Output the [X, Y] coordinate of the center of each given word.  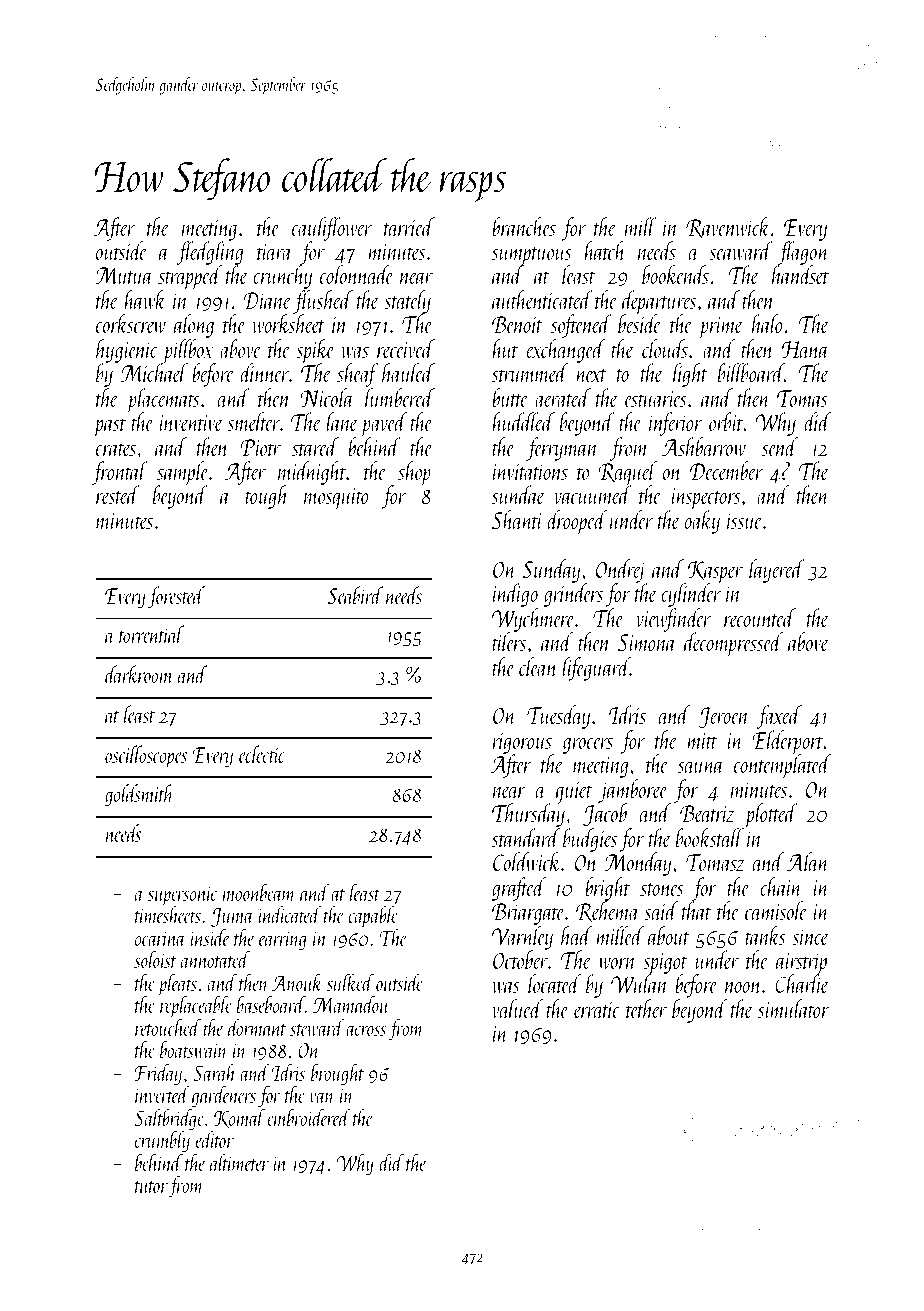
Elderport [788, 742]
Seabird [355, 595]
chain [781, 886]
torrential [151, 634]
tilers [509, 641]
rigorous [523, 744]
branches [524, 226]
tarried [409, 226]
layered [777, 571]
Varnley [522, 938]
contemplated [782, 767]
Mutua [124, 275]
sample [183, 473]
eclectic [262, 754]
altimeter [239, 1162]
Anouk [297, 982]
